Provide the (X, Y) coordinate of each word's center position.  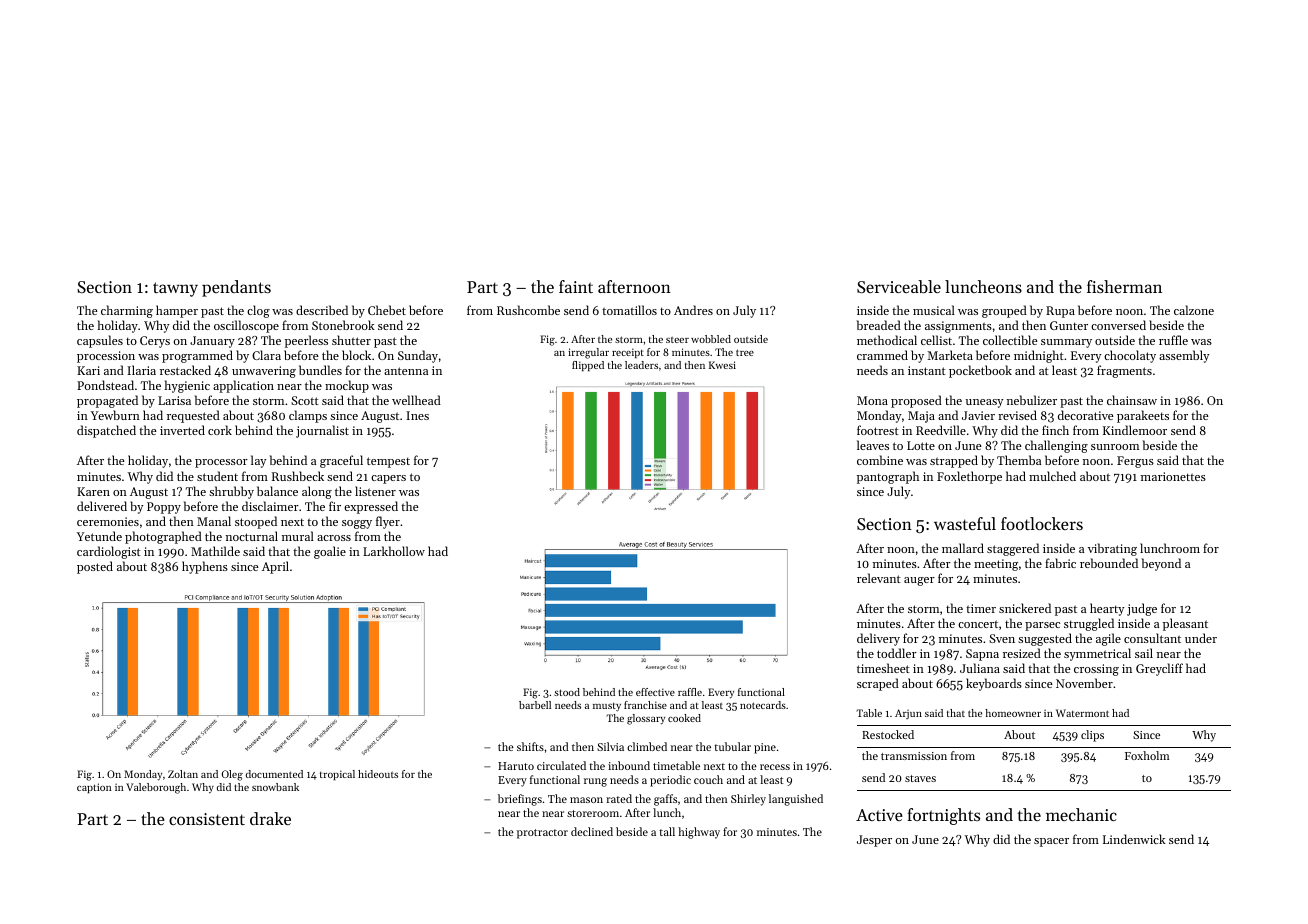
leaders (641, 365)
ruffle (1173, 340)
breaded (879, 325)
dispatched (106, 431)
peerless (306, 341)
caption (94, 788)
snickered (1025, 608)
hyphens (205, 567)
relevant (879, 578)
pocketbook (980, 371)
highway (699, 833)
